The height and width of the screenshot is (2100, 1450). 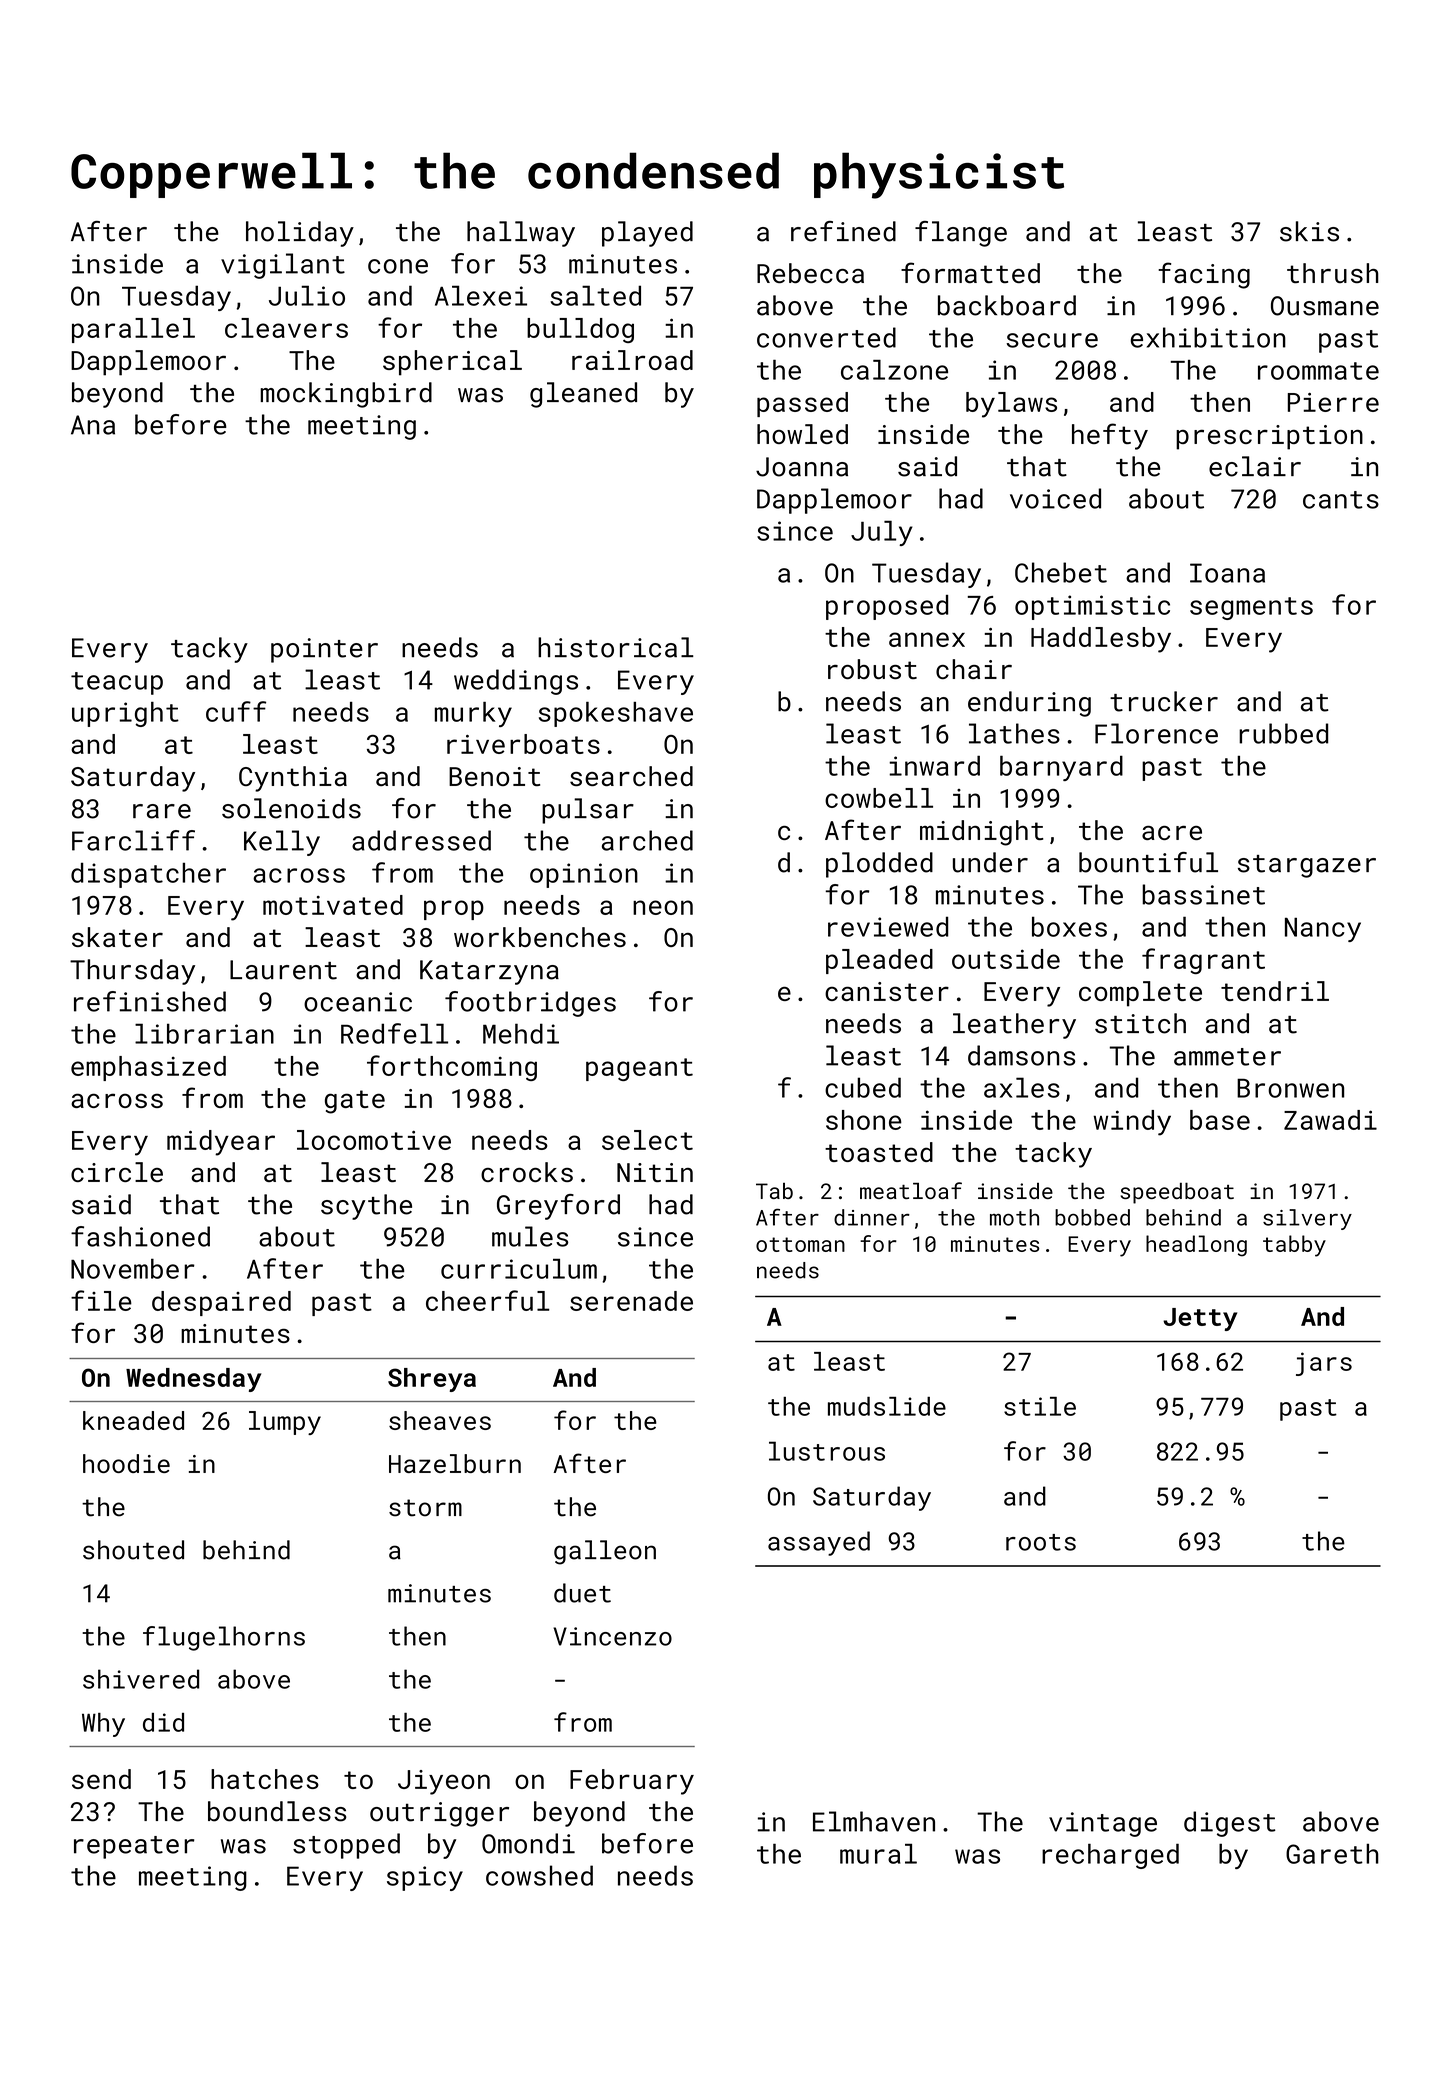 I want to click on neon, so click(x=663, y=907).
